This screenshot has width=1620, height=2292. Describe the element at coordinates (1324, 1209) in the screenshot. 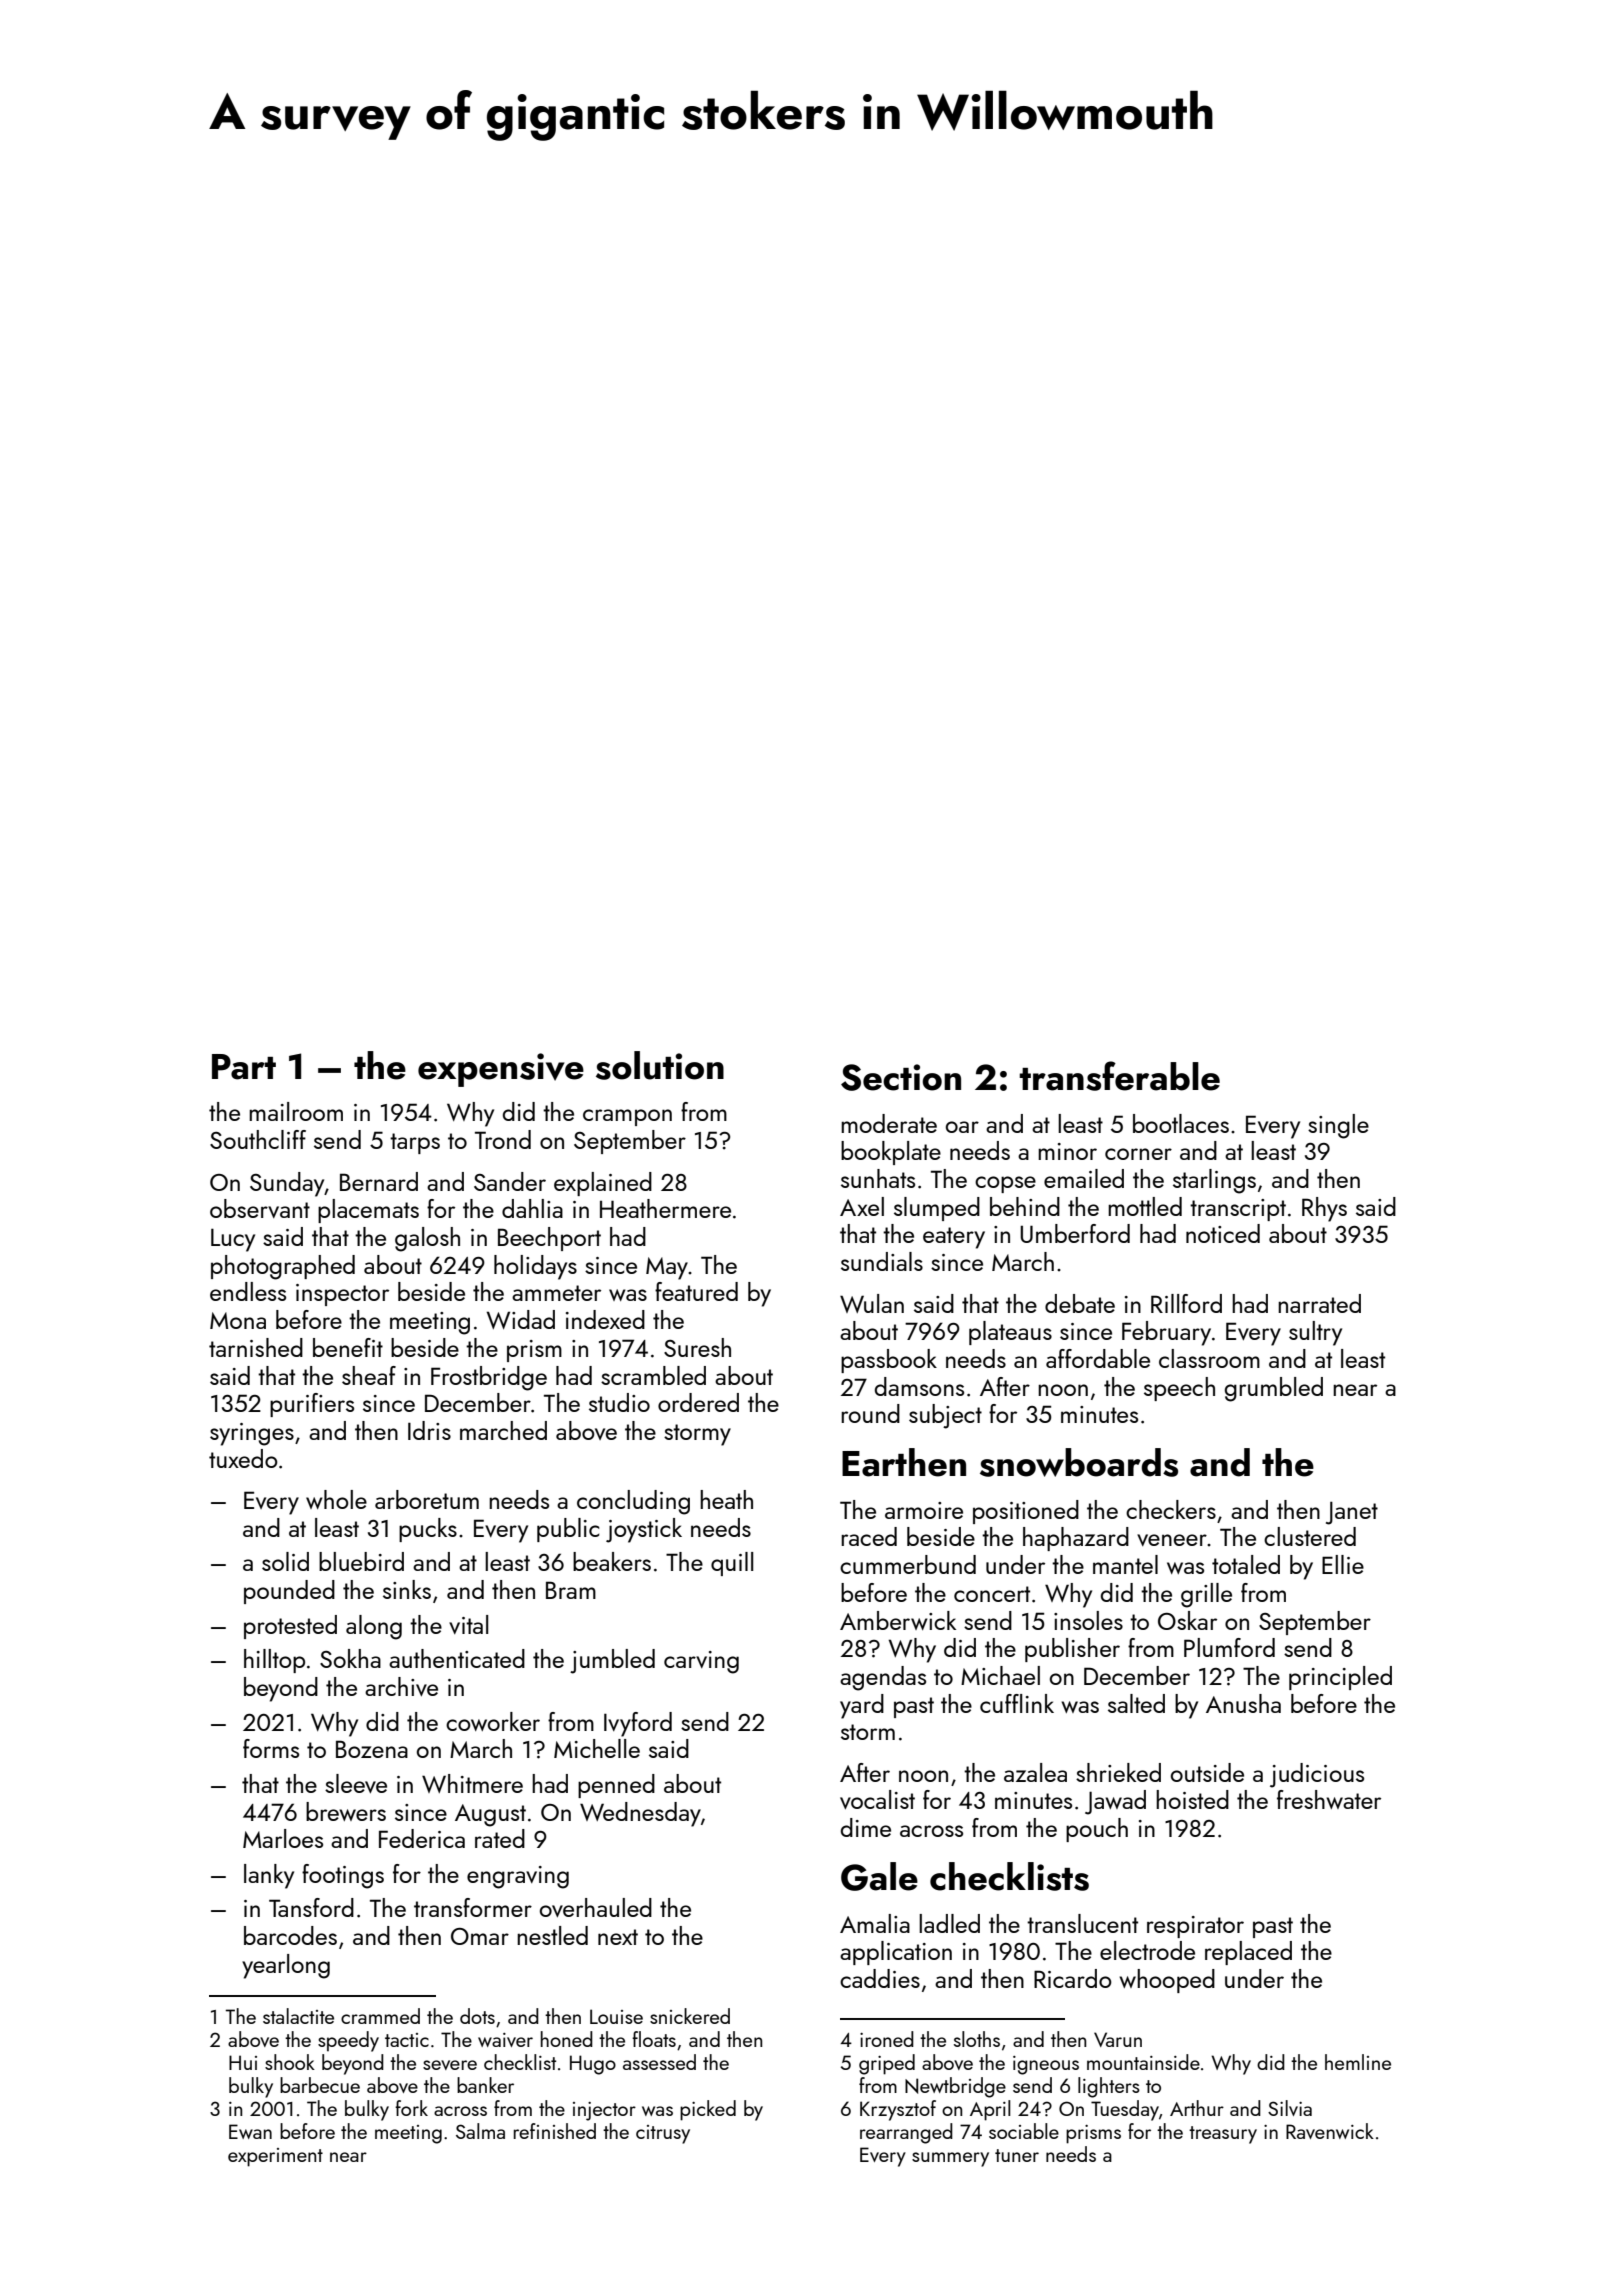

I see `Rhys` at that location.
